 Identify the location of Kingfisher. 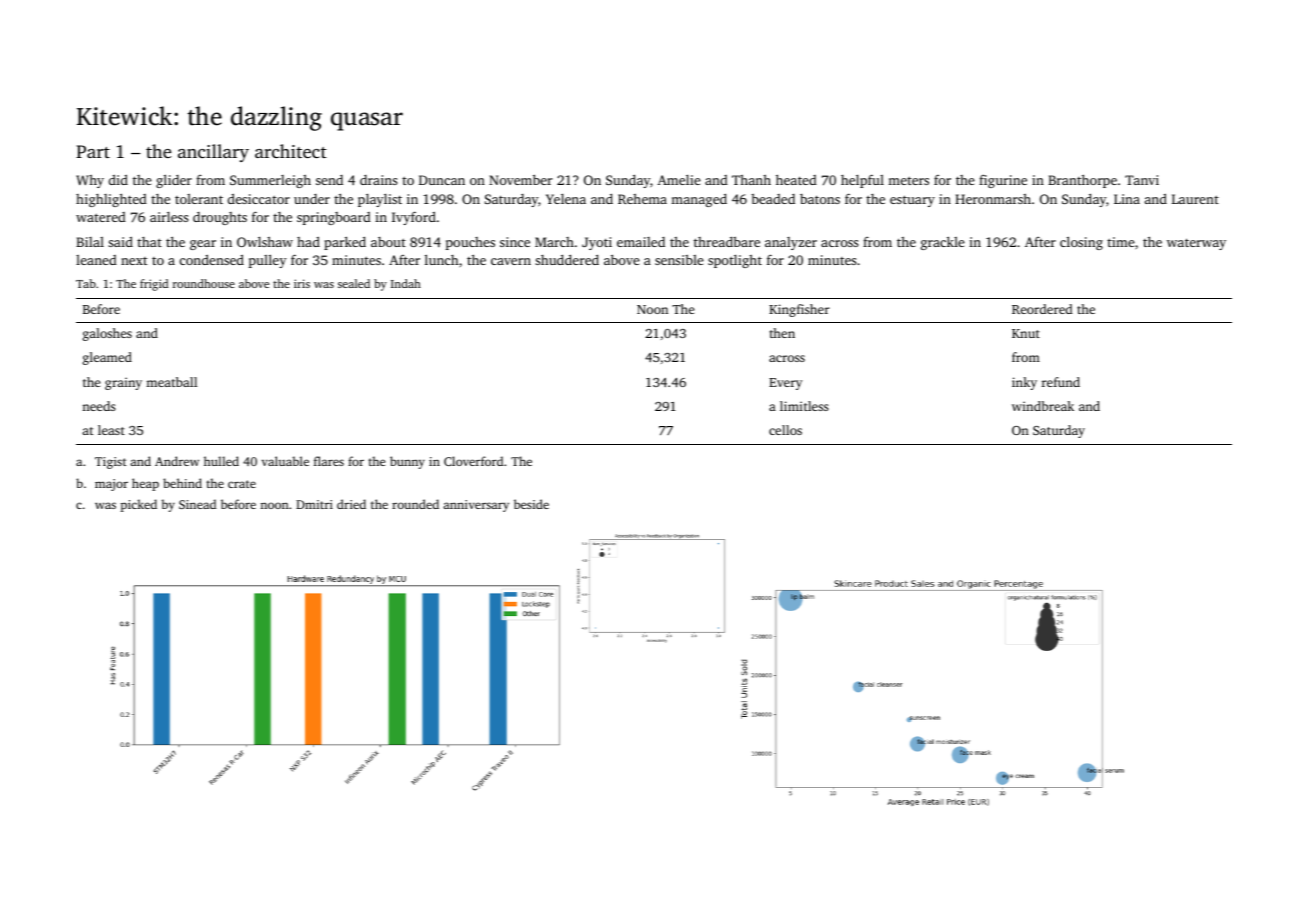
(799, 310).
